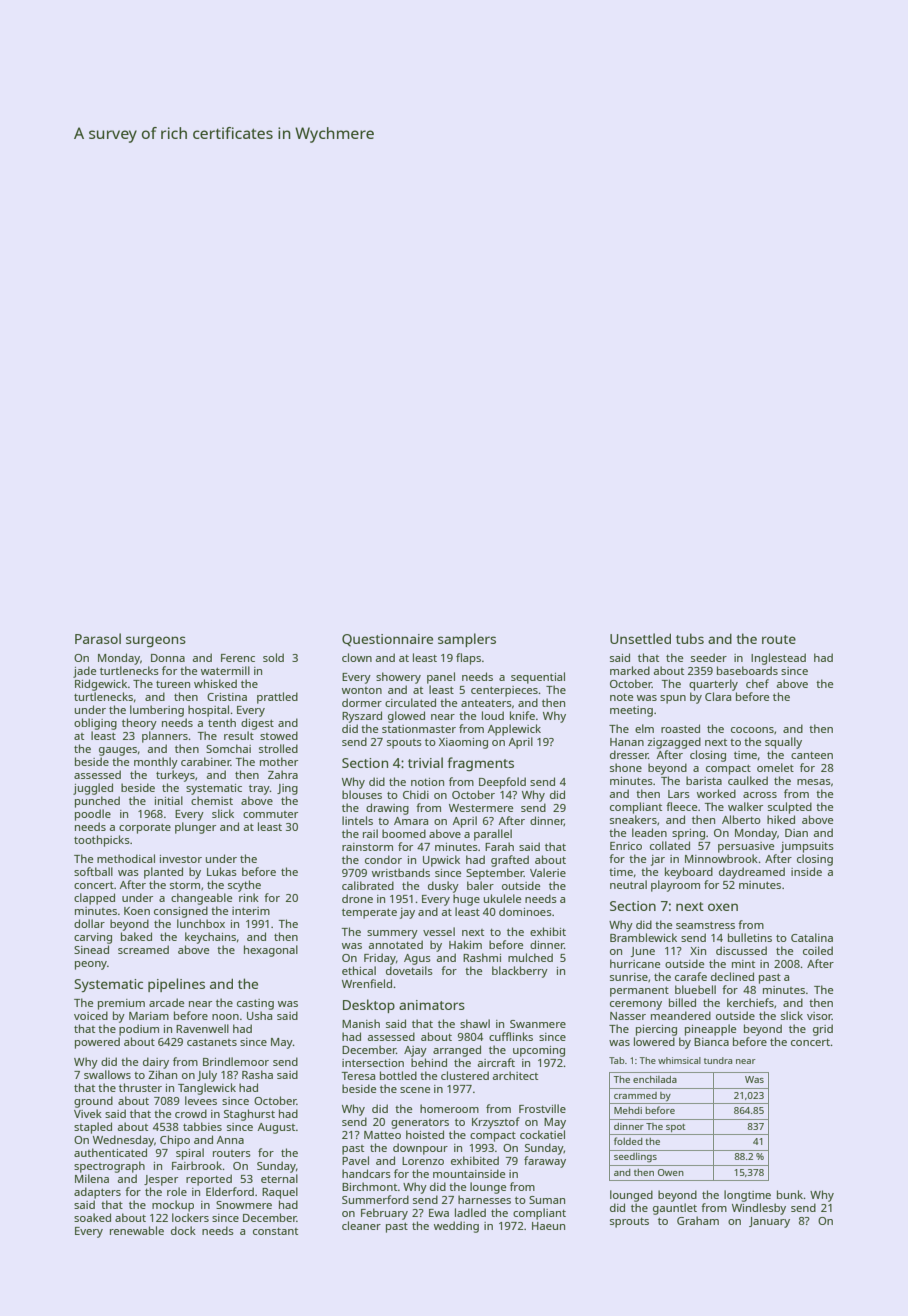 This page has height=1316, width=908. I want to click on vessel, so click(439, 931).
